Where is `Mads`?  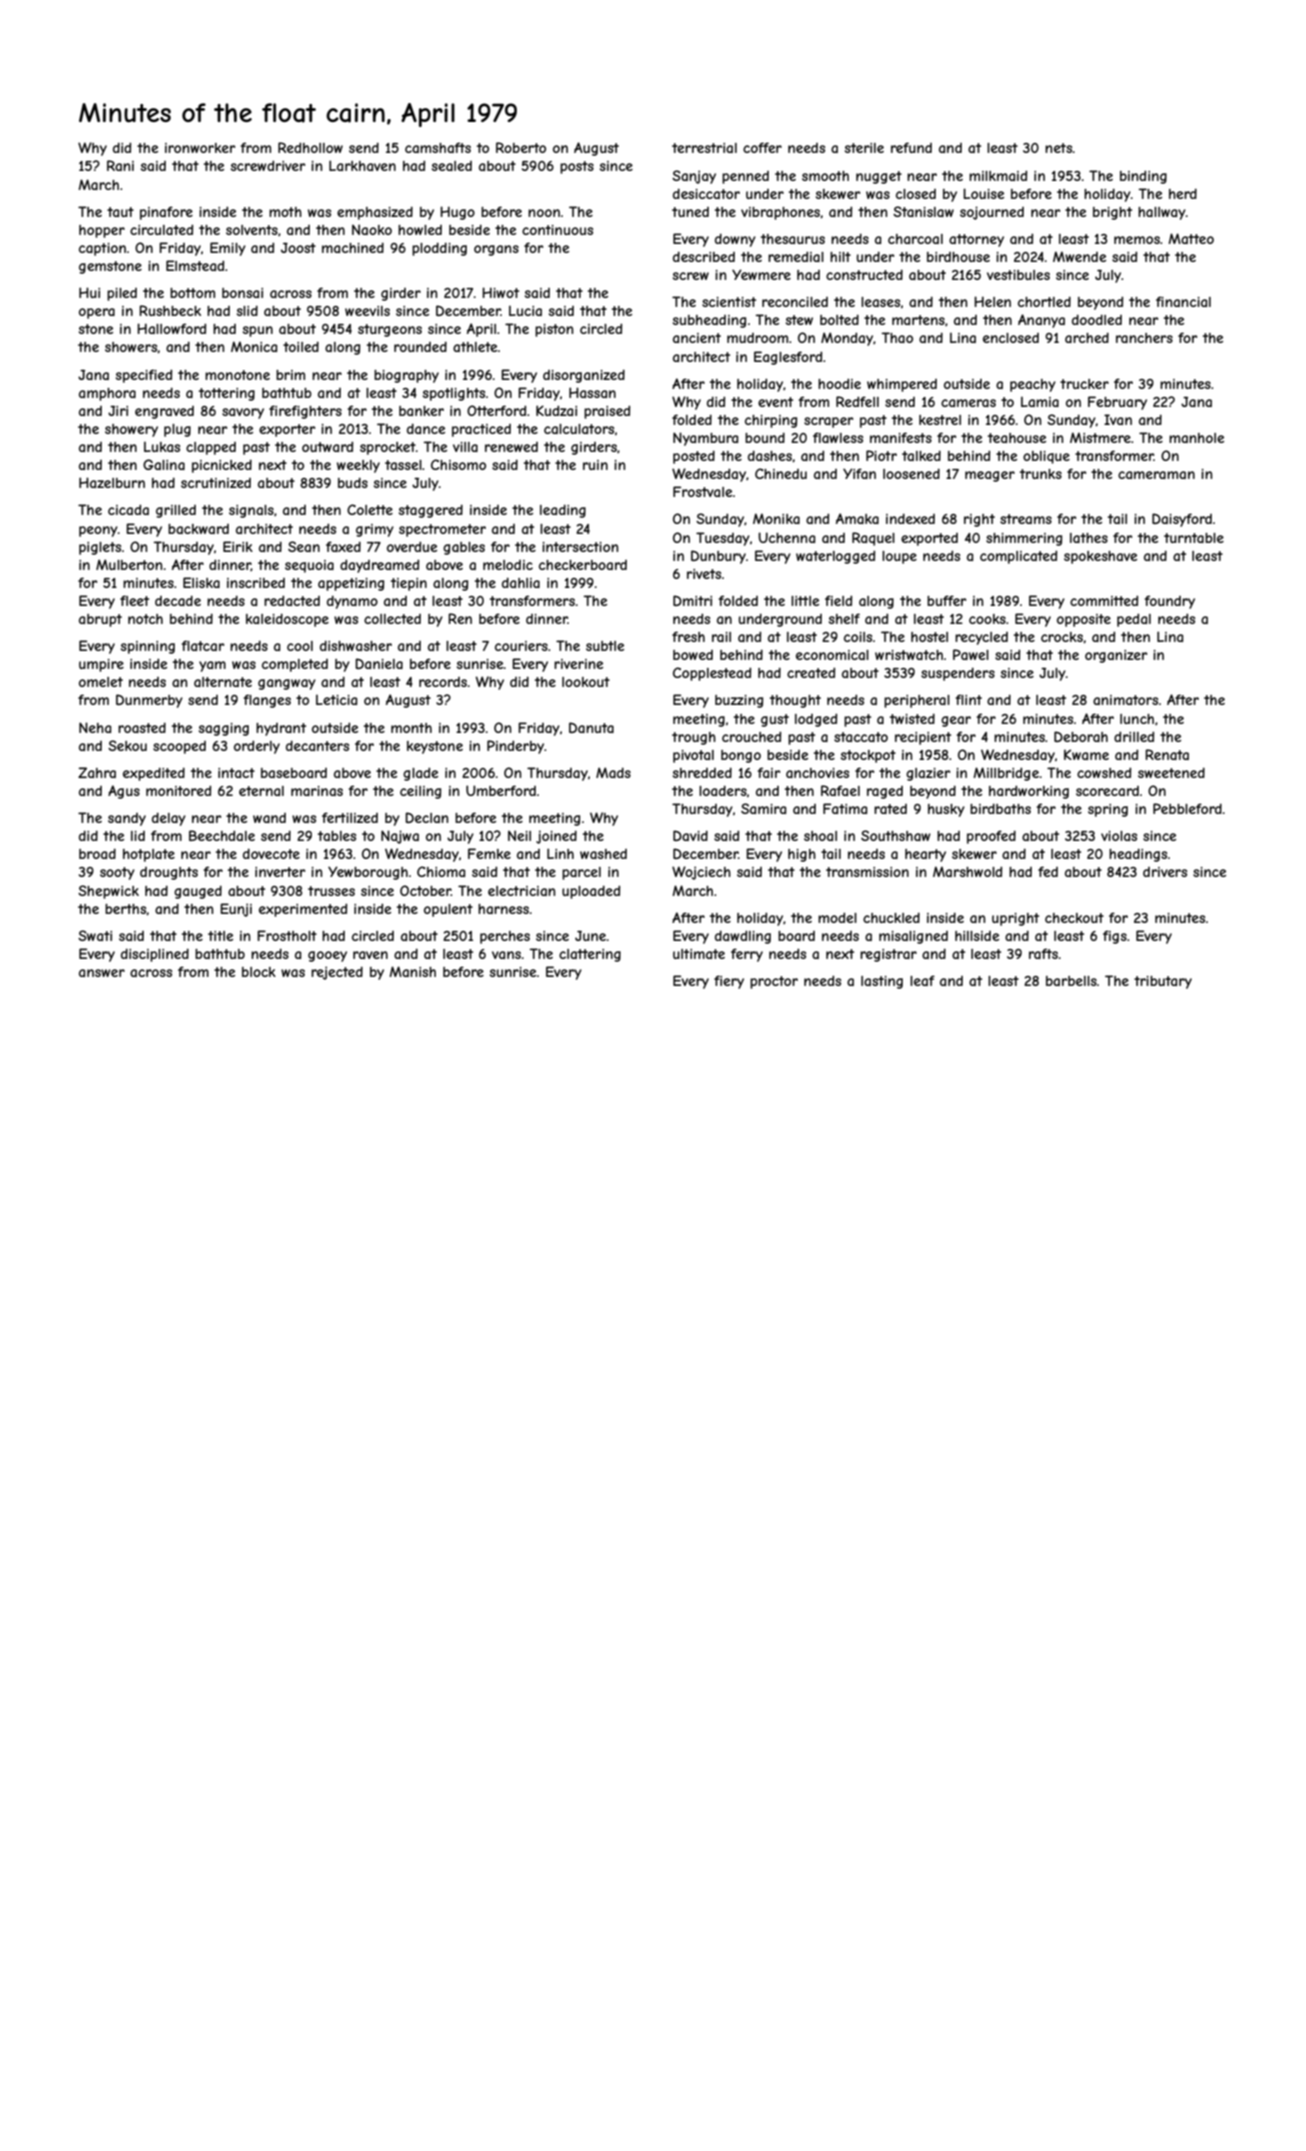 Mads is located at coordinates (613, 772).
